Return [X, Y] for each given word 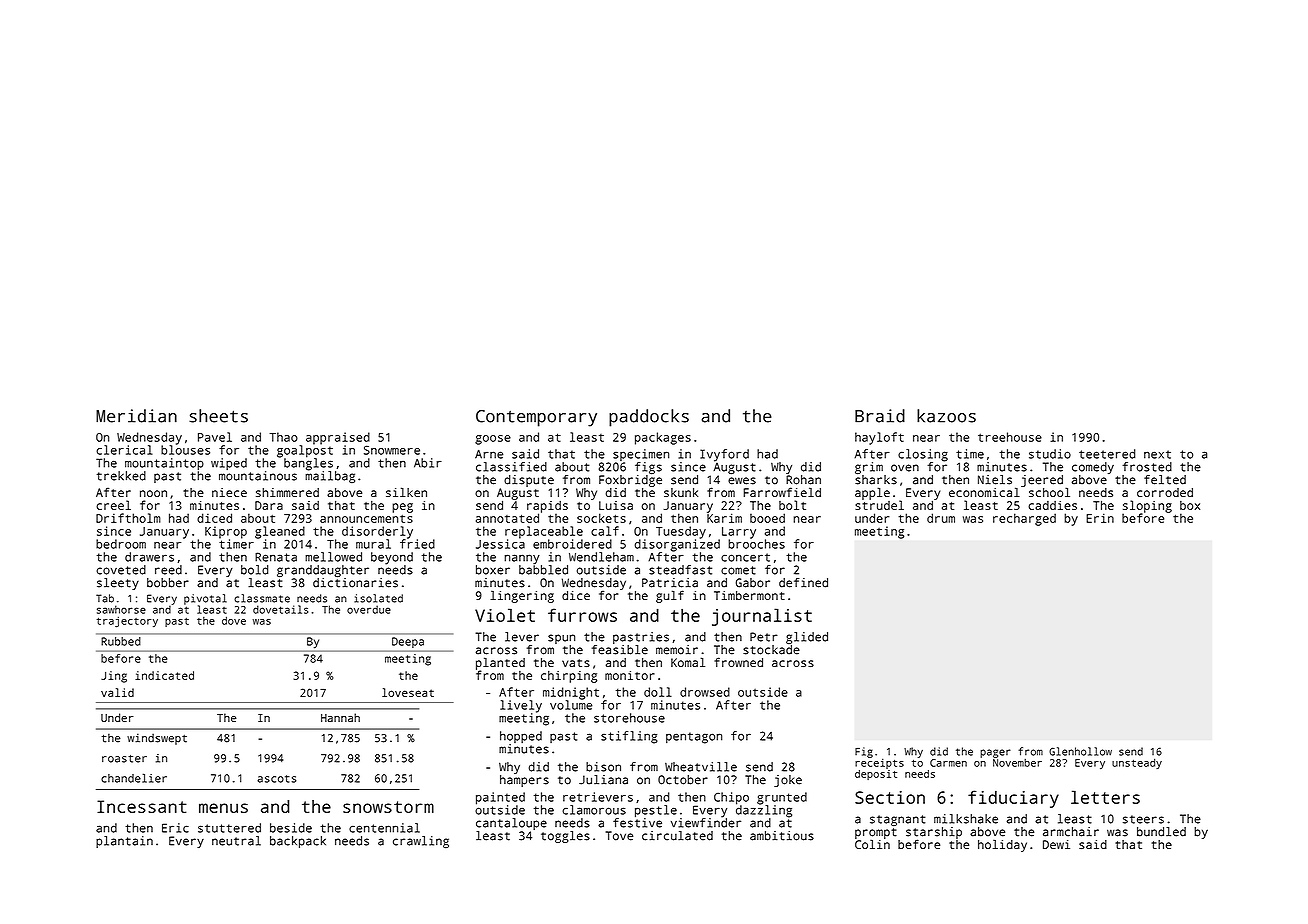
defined [803, 583]
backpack [298, 842]
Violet [505, 615]
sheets [218, 416]
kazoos [946, 416]
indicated [164, 675]
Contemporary [536, 418]
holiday [1002, 846]
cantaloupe [511, 824]
